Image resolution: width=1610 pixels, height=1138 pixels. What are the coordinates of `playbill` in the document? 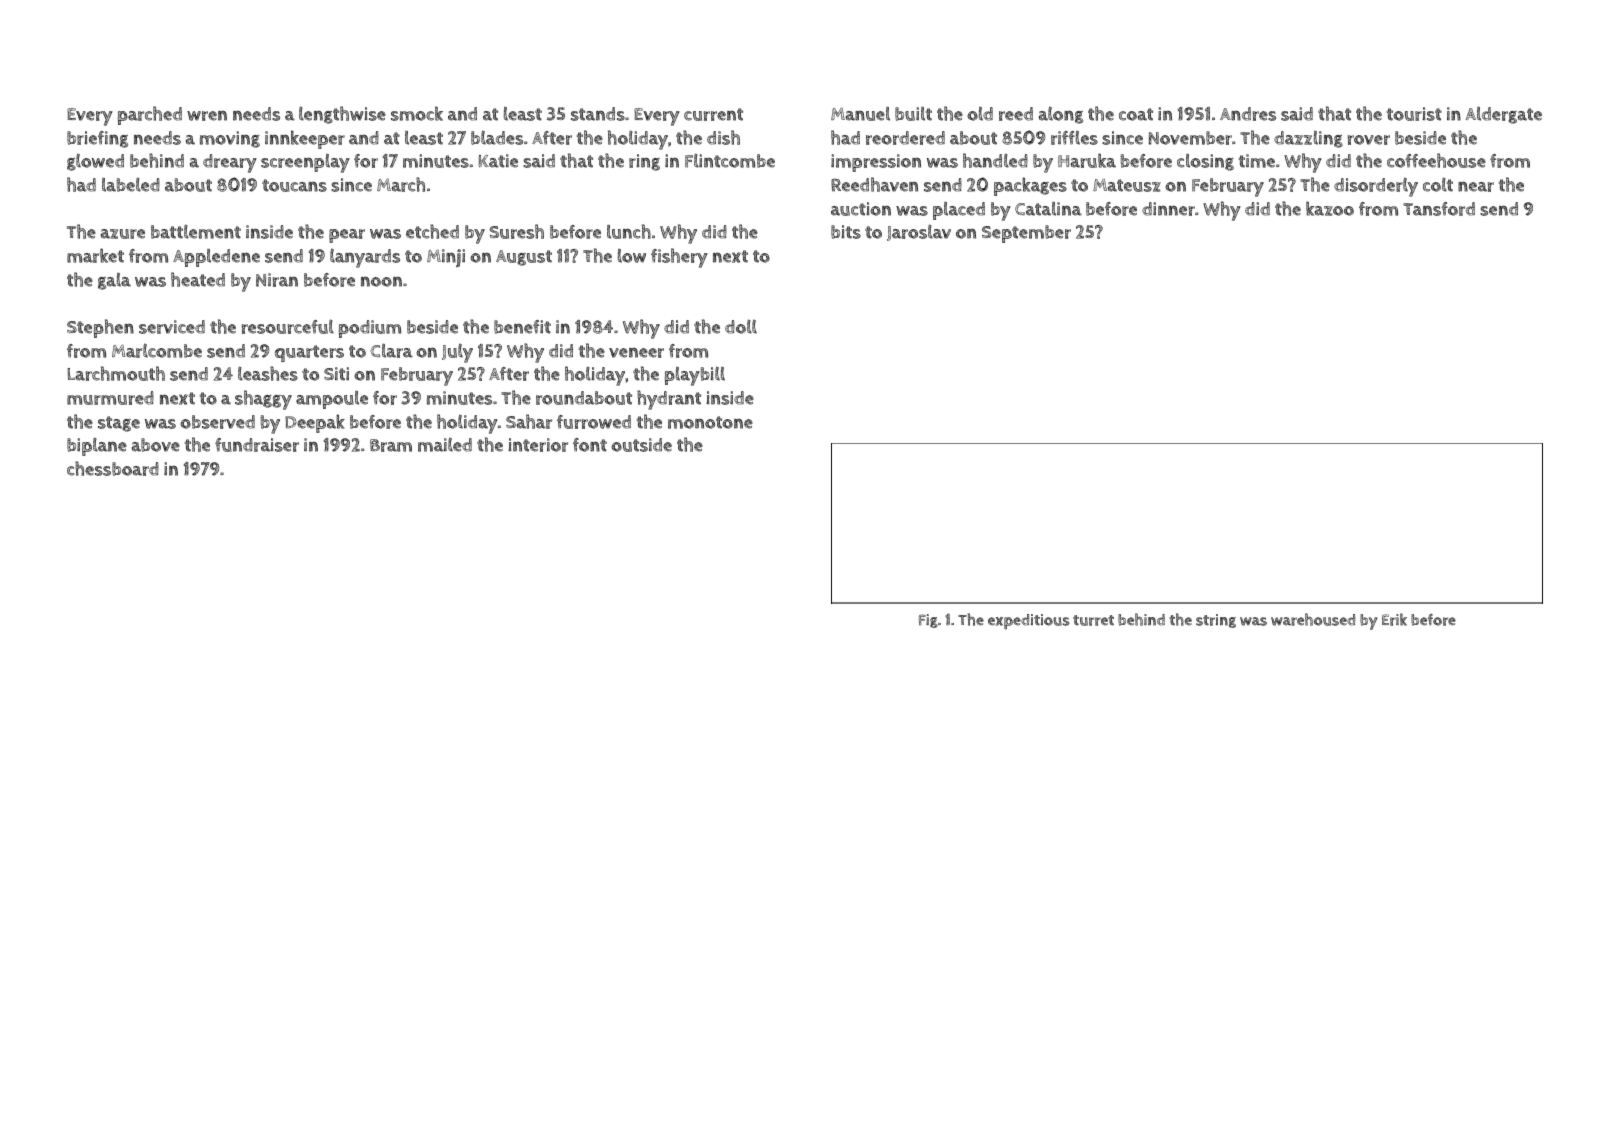 It's located at (695, 376).
